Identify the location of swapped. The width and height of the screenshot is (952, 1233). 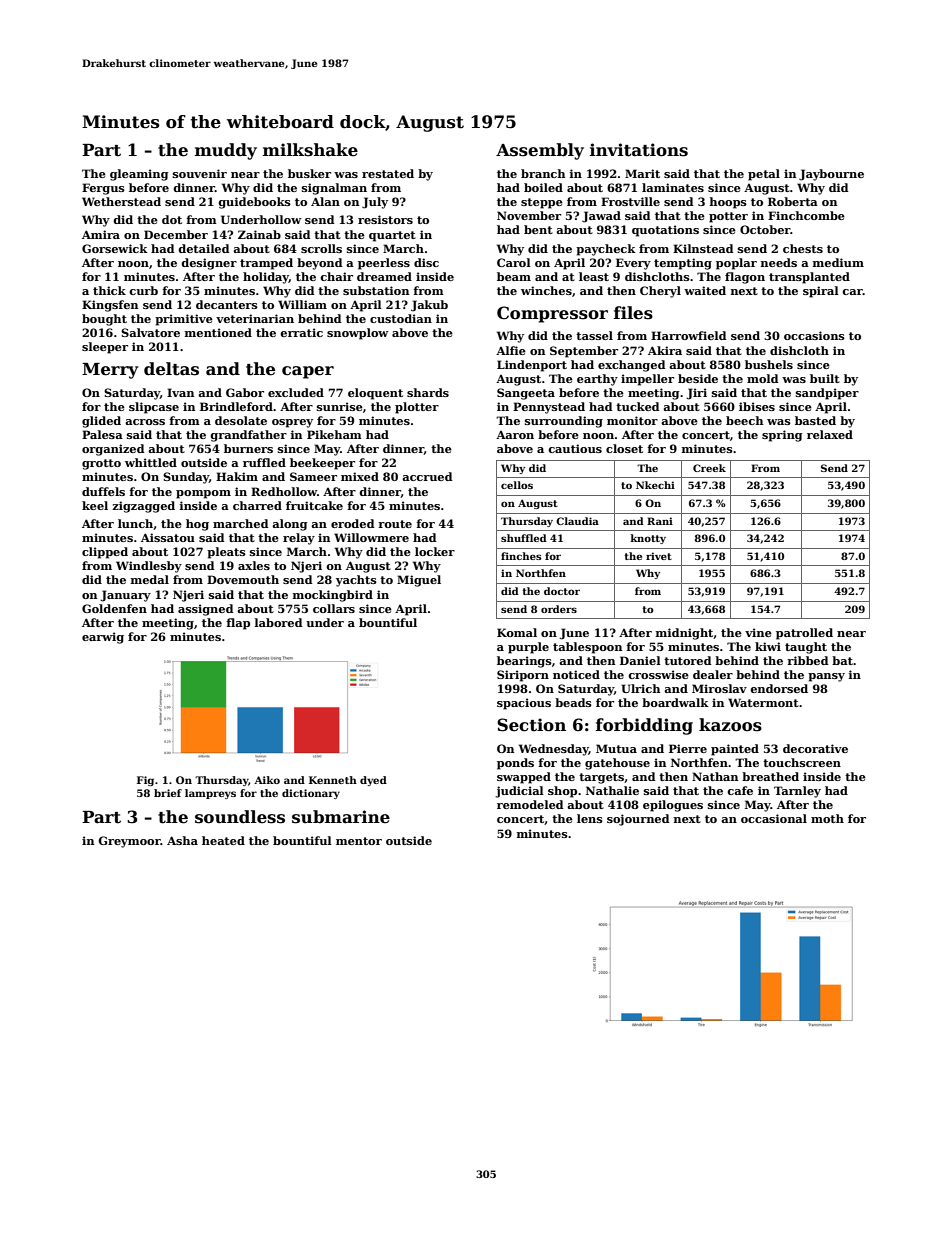
(524, 778).
